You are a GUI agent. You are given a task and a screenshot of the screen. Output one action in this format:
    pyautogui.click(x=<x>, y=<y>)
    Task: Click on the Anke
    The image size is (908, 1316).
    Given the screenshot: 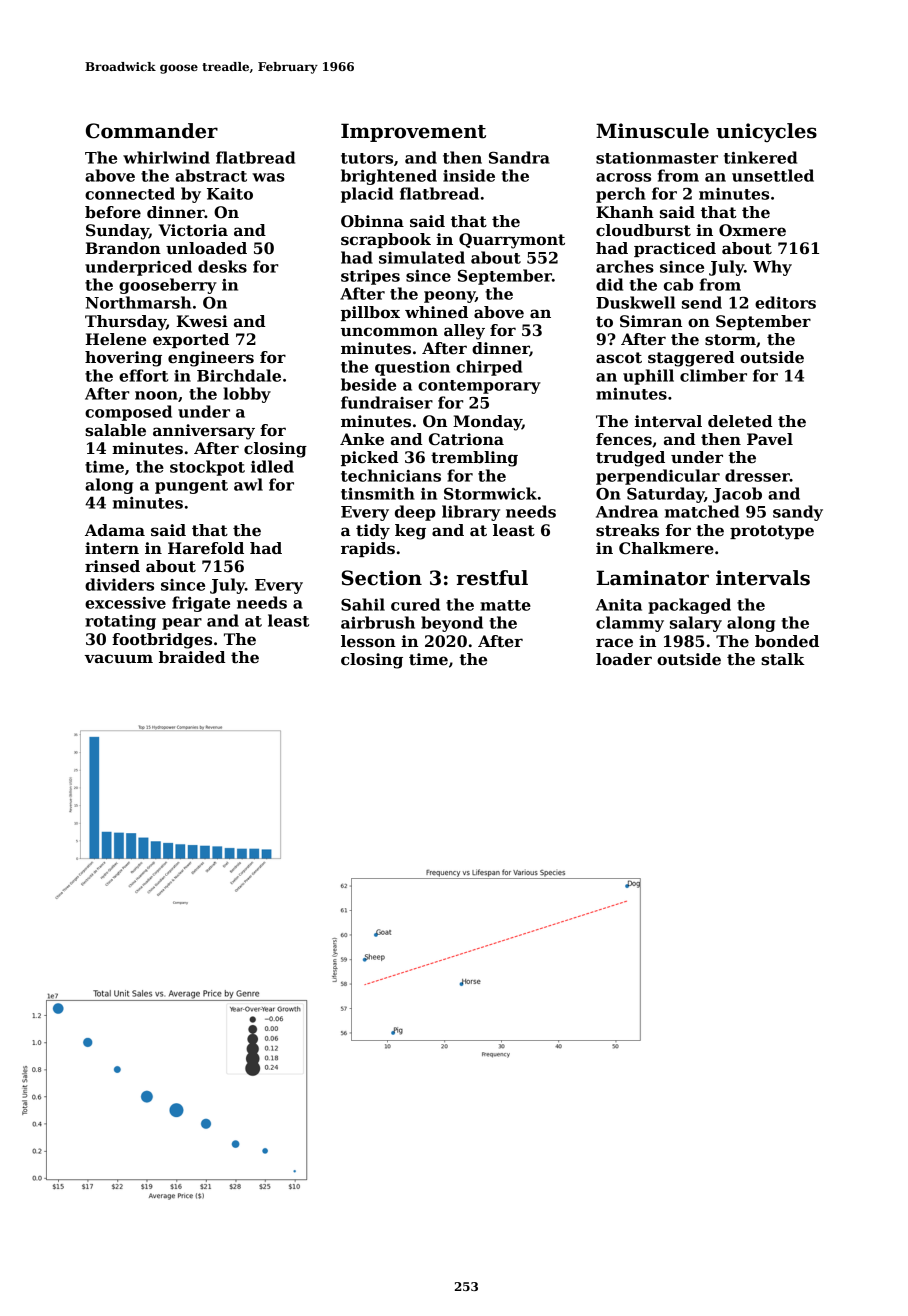 What is the action you would take?
    pyautogui.click(x=362, y=439)
